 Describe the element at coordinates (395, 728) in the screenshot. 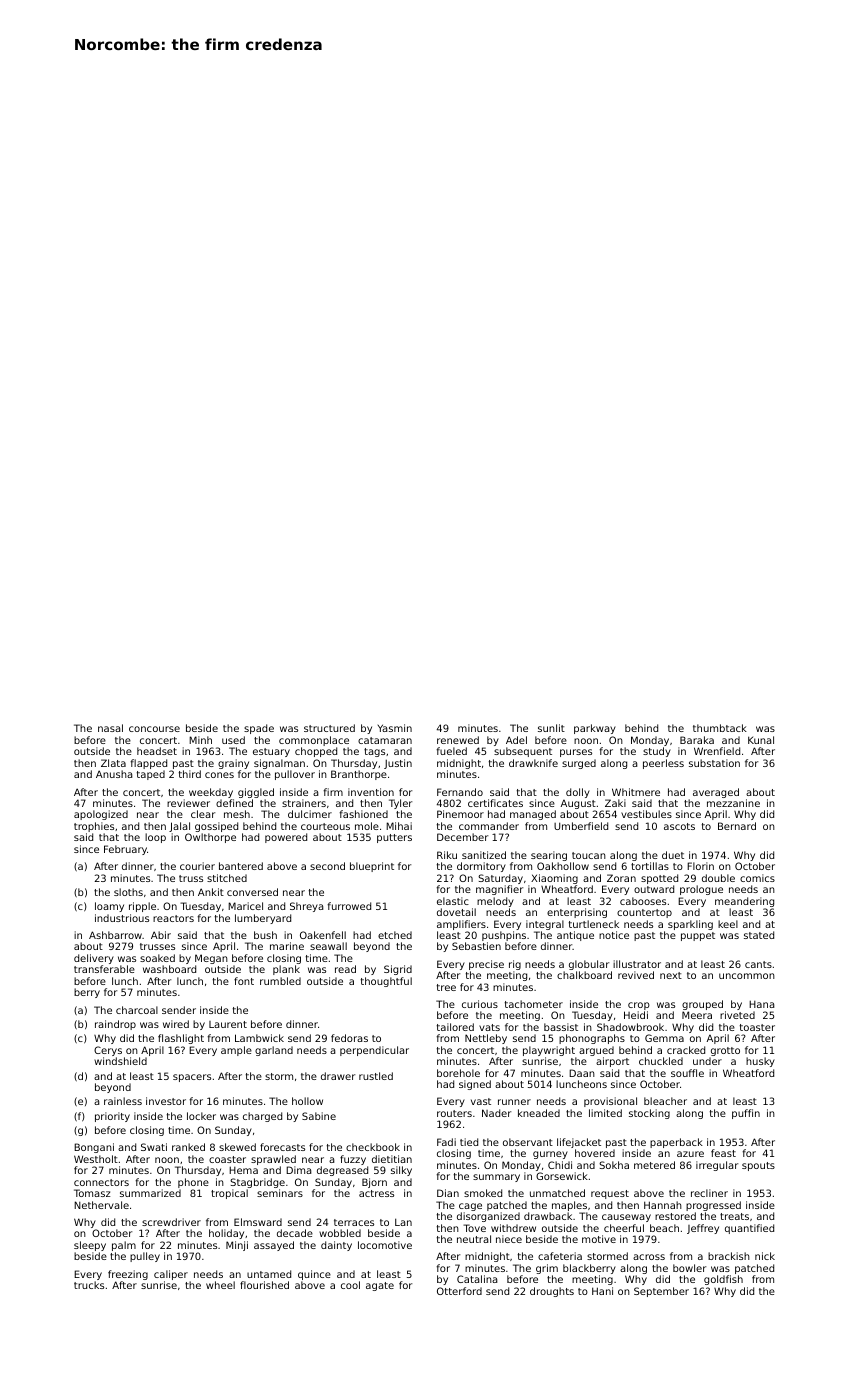

I see `Yasmin` at that location.
